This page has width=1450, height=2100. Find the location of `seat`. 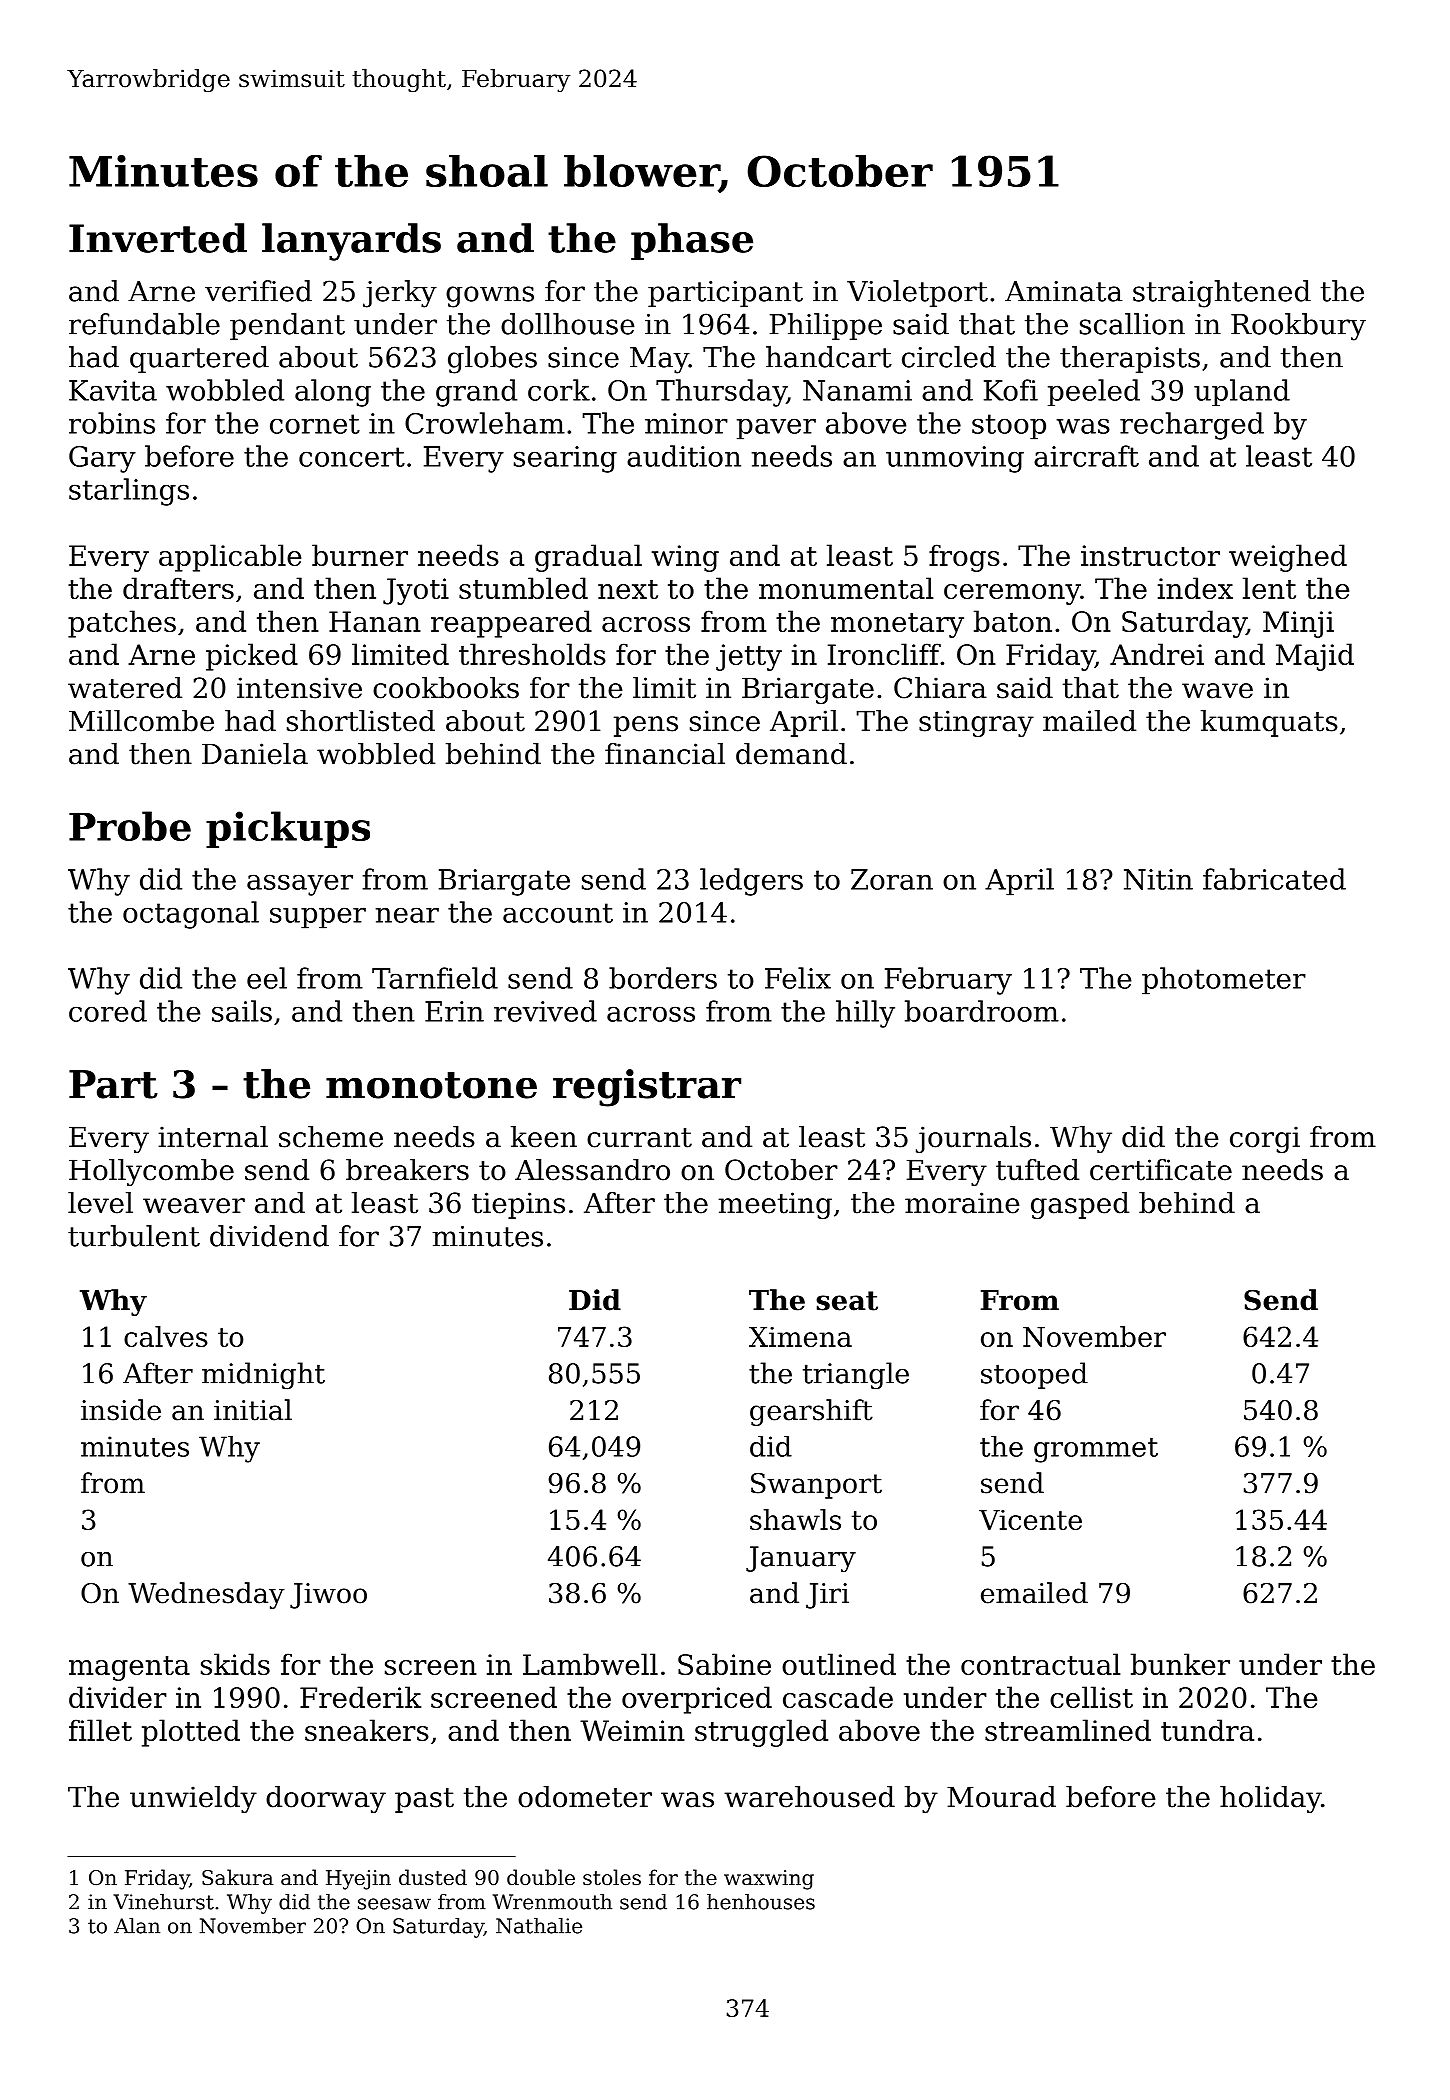

seat is located at coordinates (847, 1301).
